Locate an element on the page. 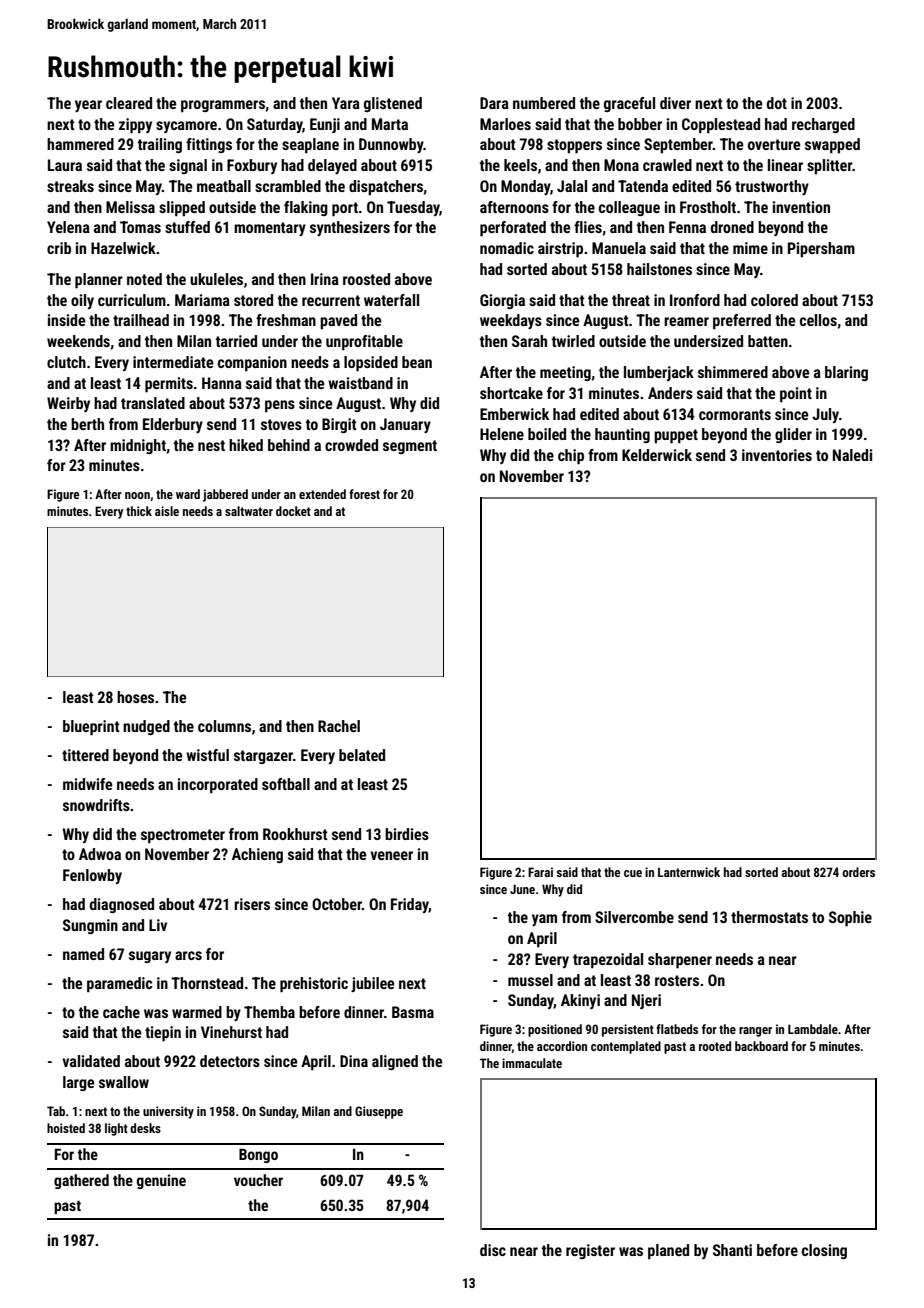  detectors is located at coordinates (230, 1061).
